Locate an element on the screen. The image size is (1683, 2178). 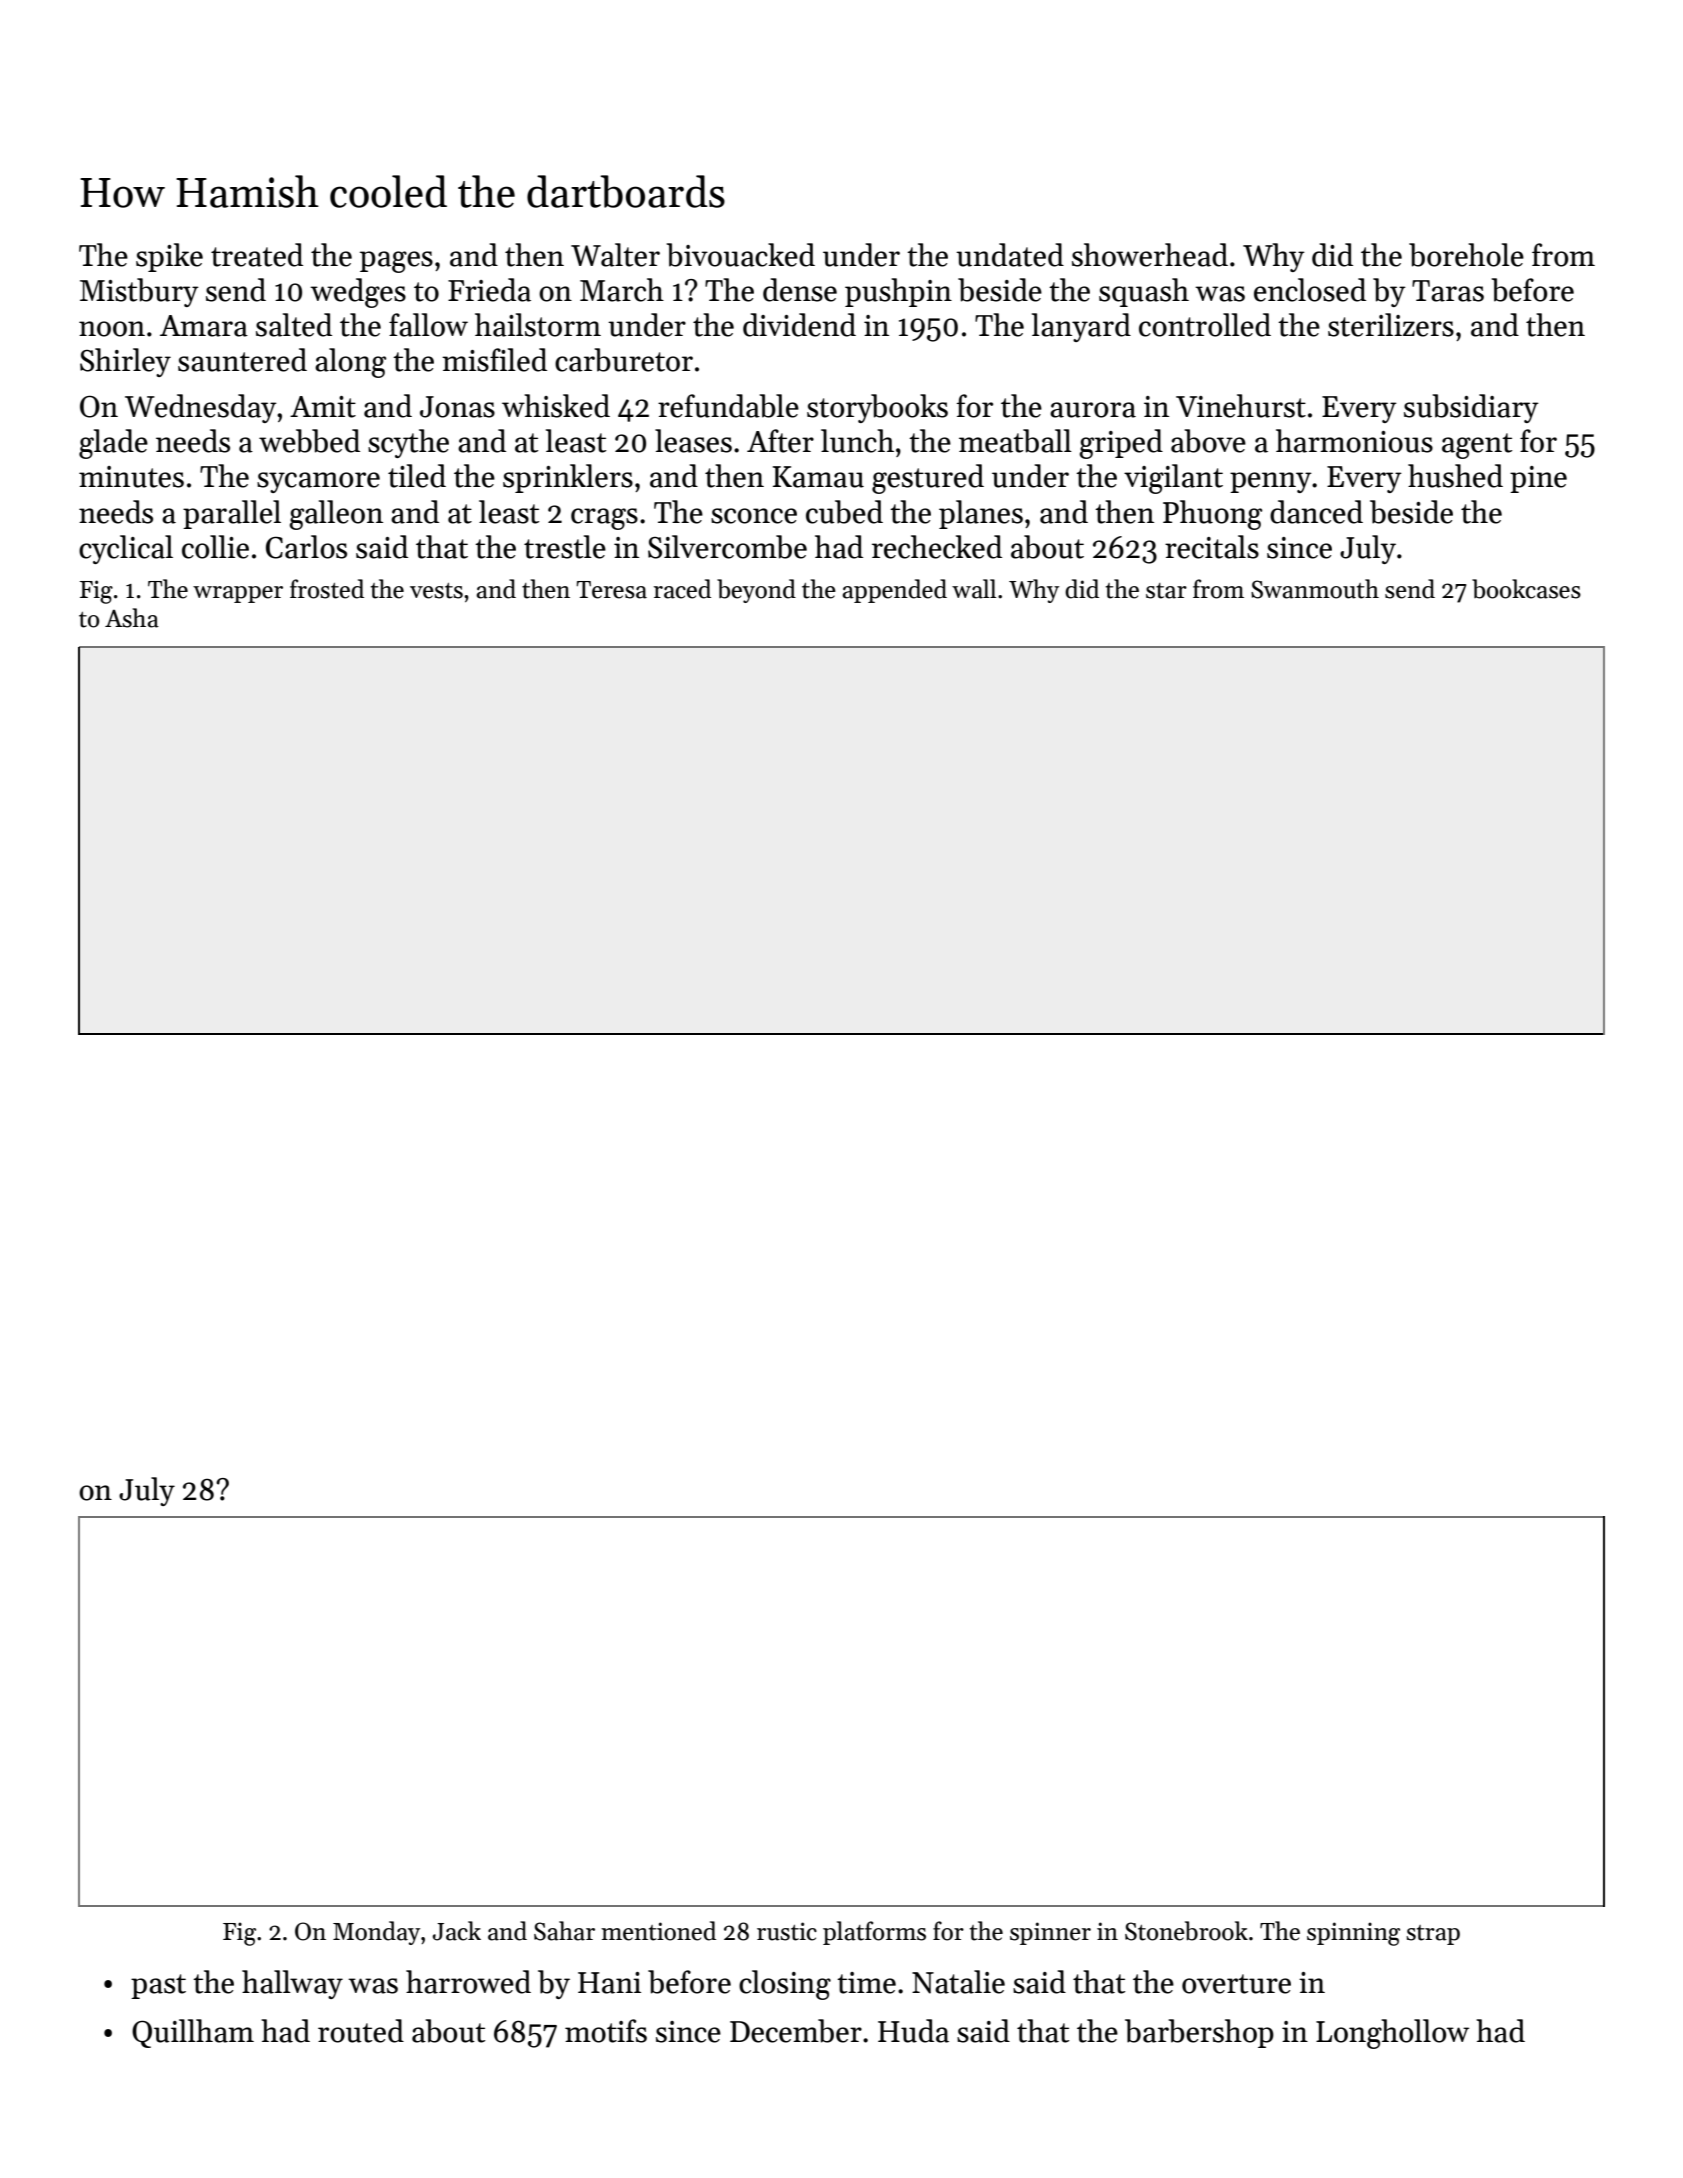
noon is located at coordinates (112, 329).
